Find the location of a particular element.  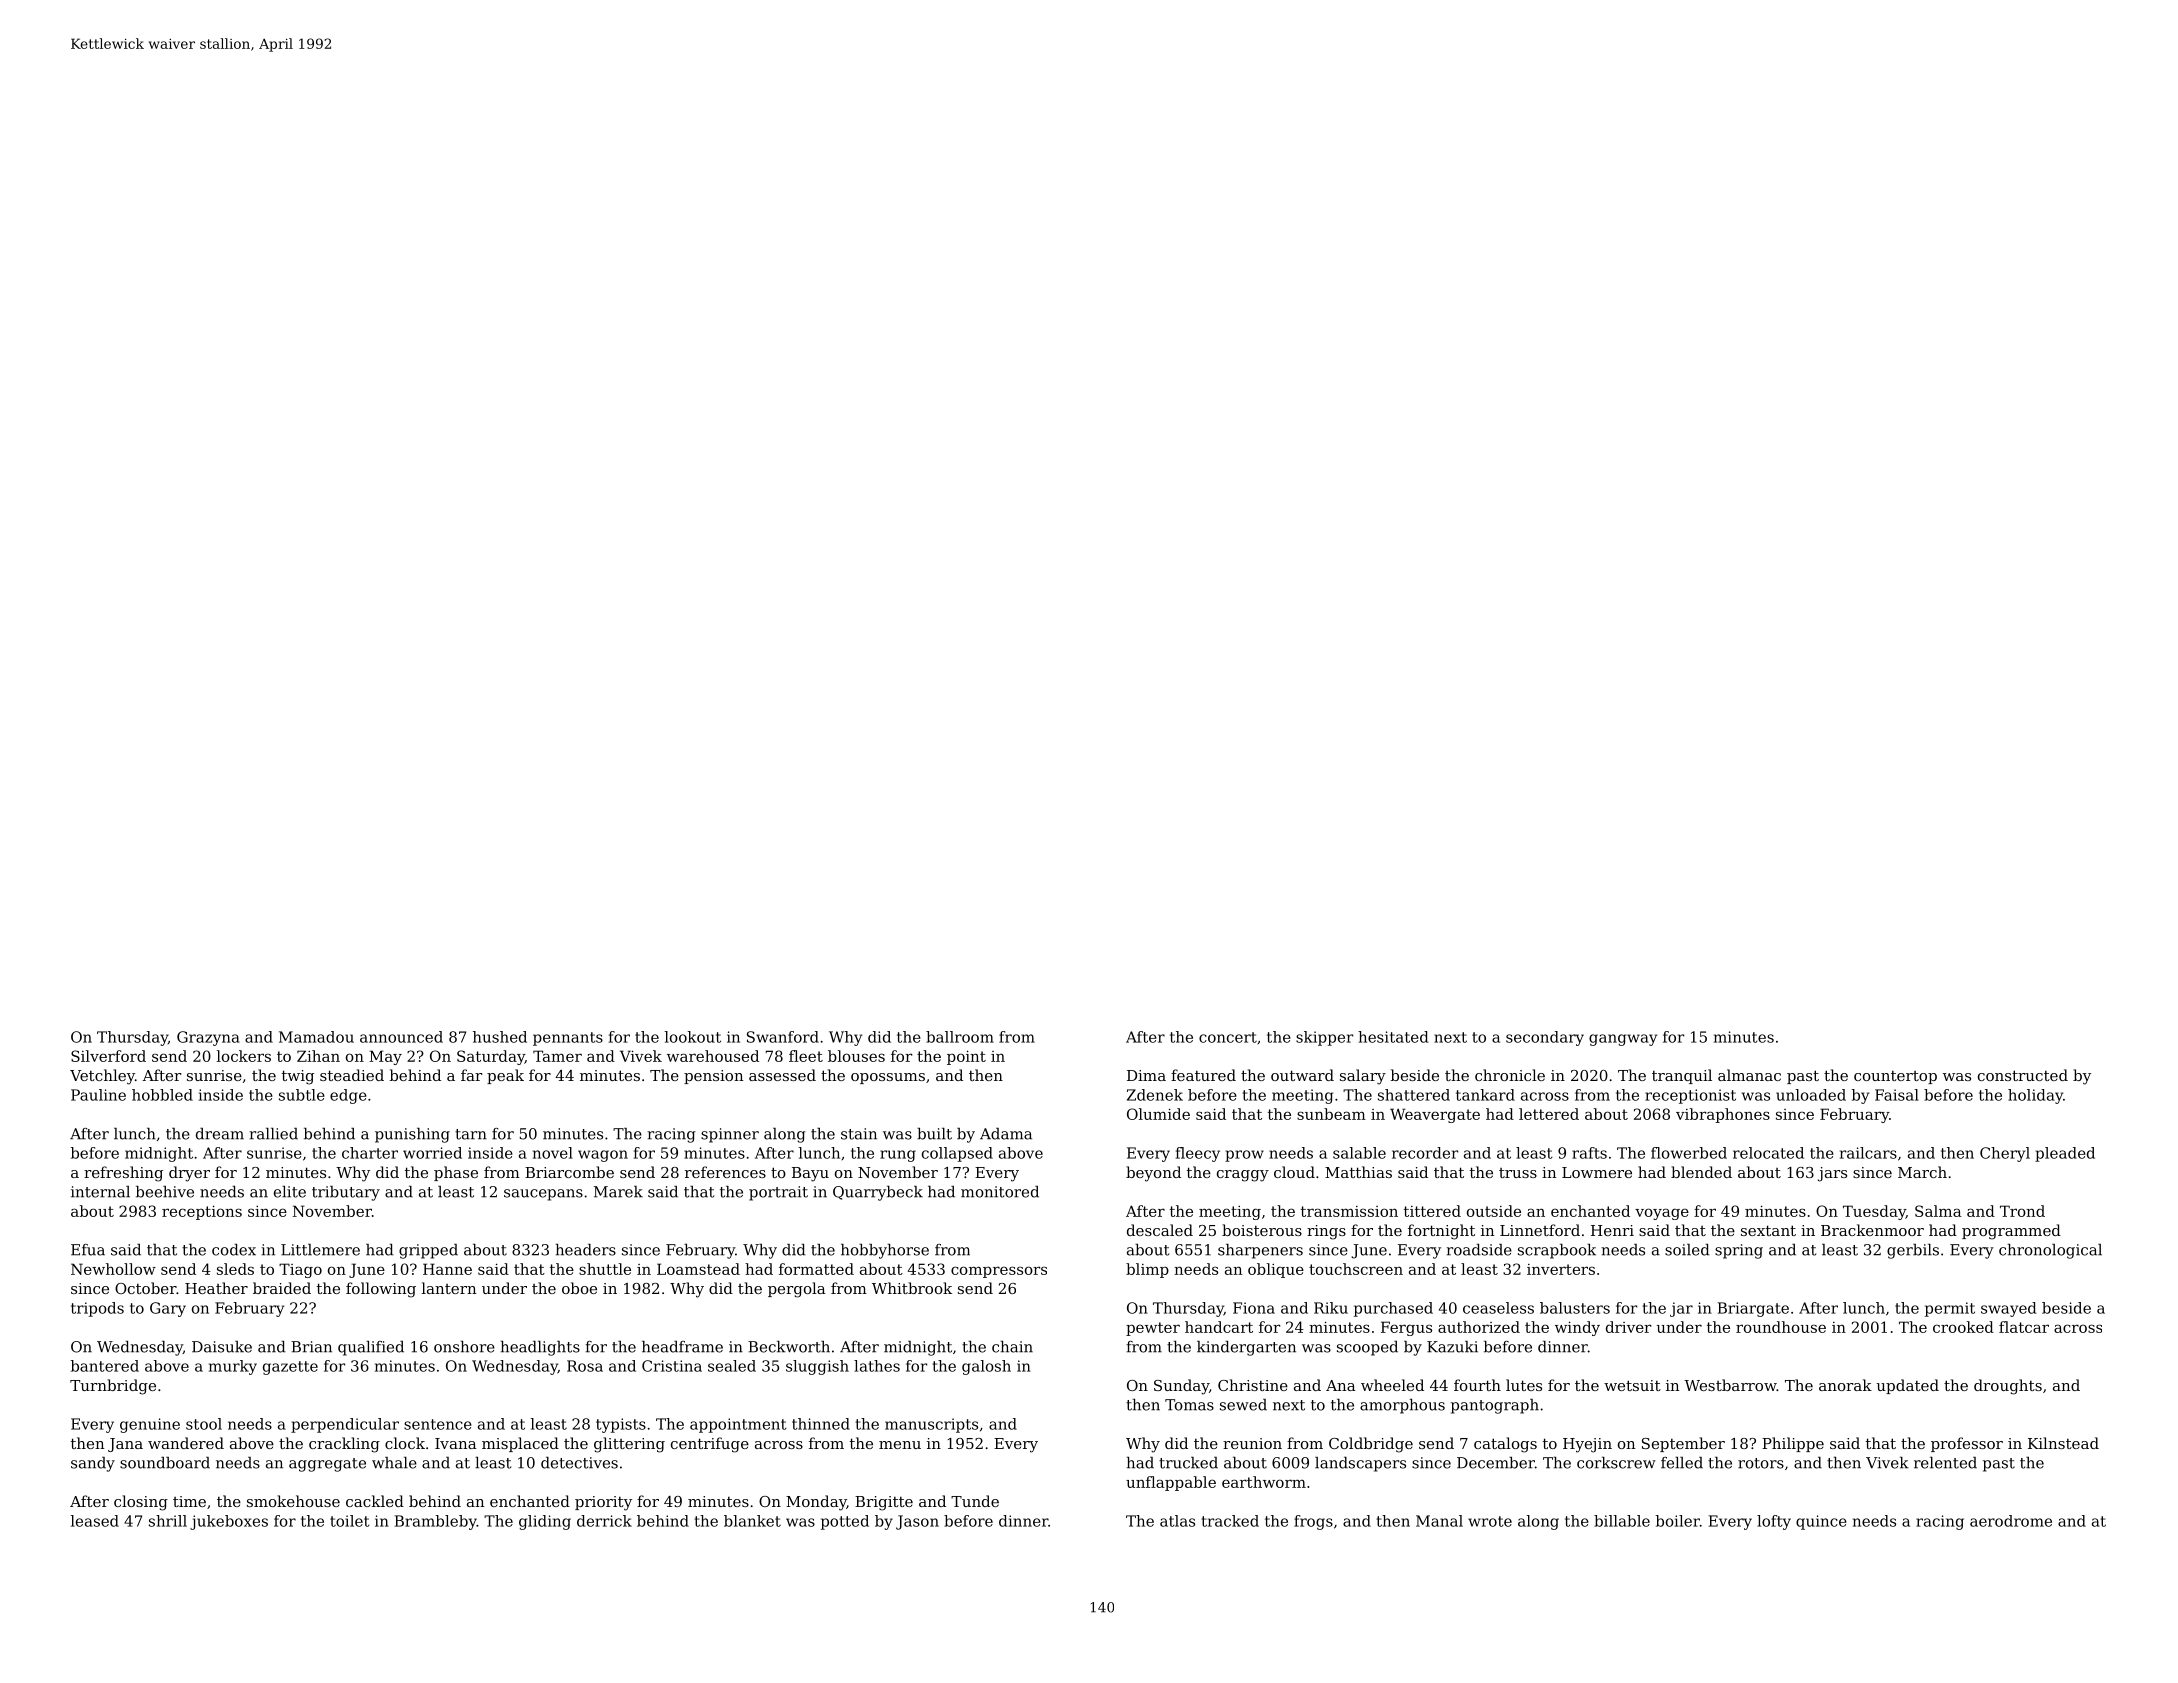

Linnetford is located at coordinates (1540, 1230).
